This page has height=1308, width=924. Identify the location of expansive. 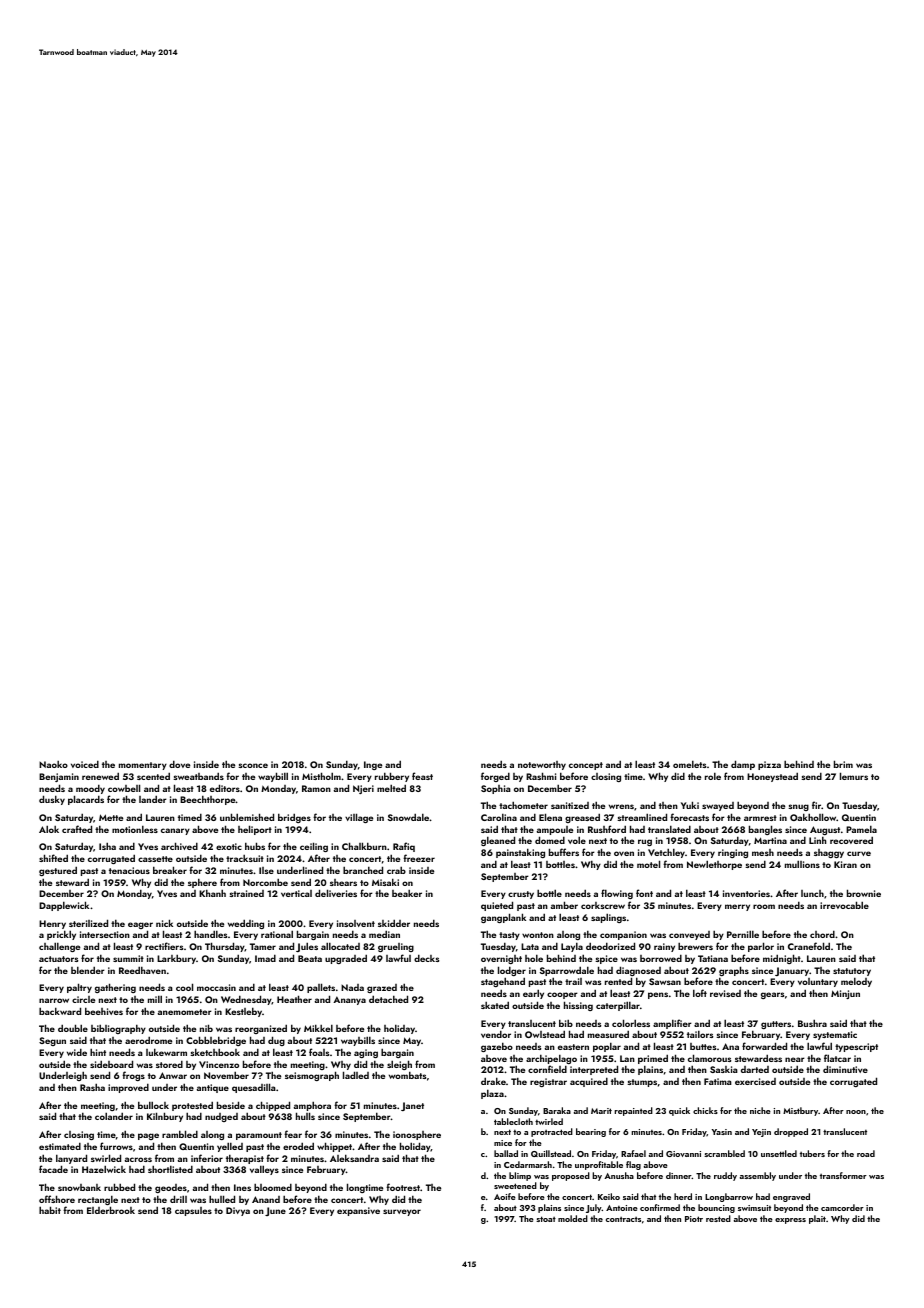
(358, 1211).
